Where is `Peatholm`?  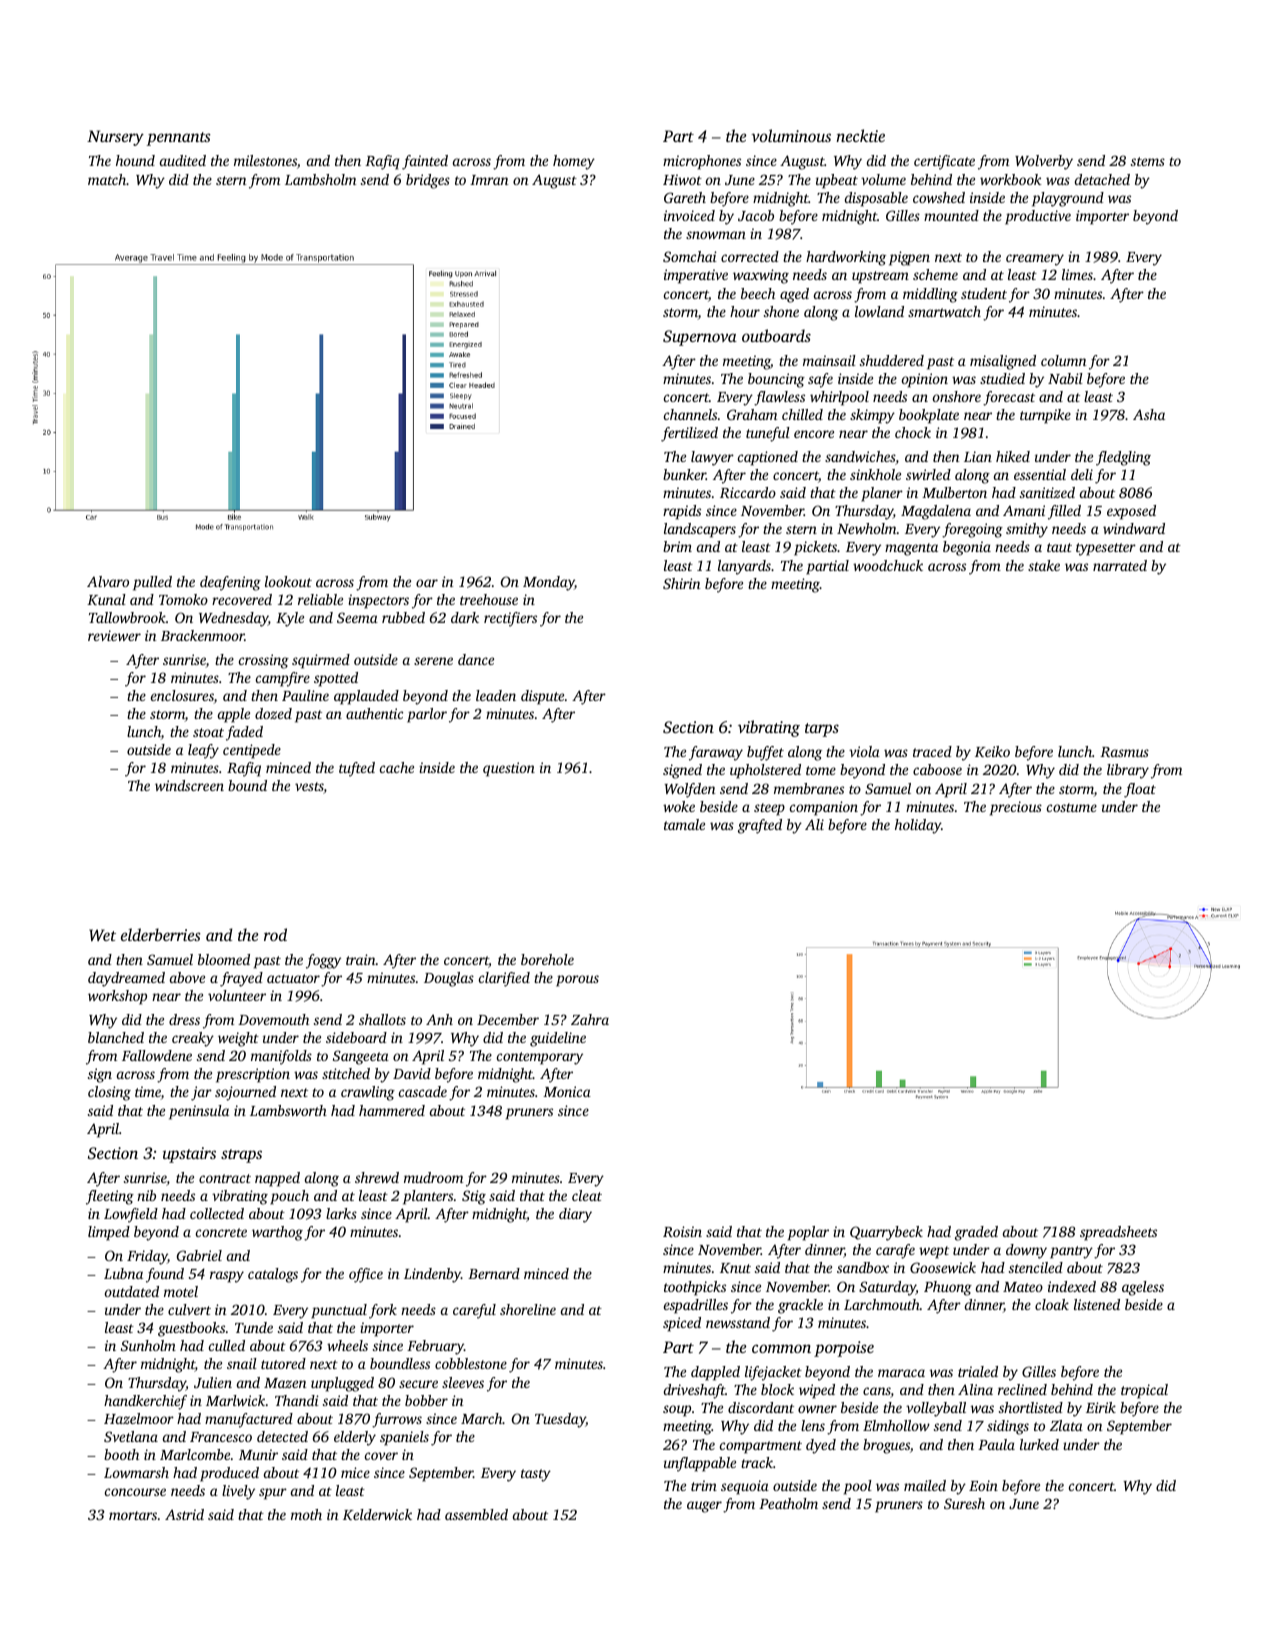 Peatholm is located at coordinates (788, 1503).
